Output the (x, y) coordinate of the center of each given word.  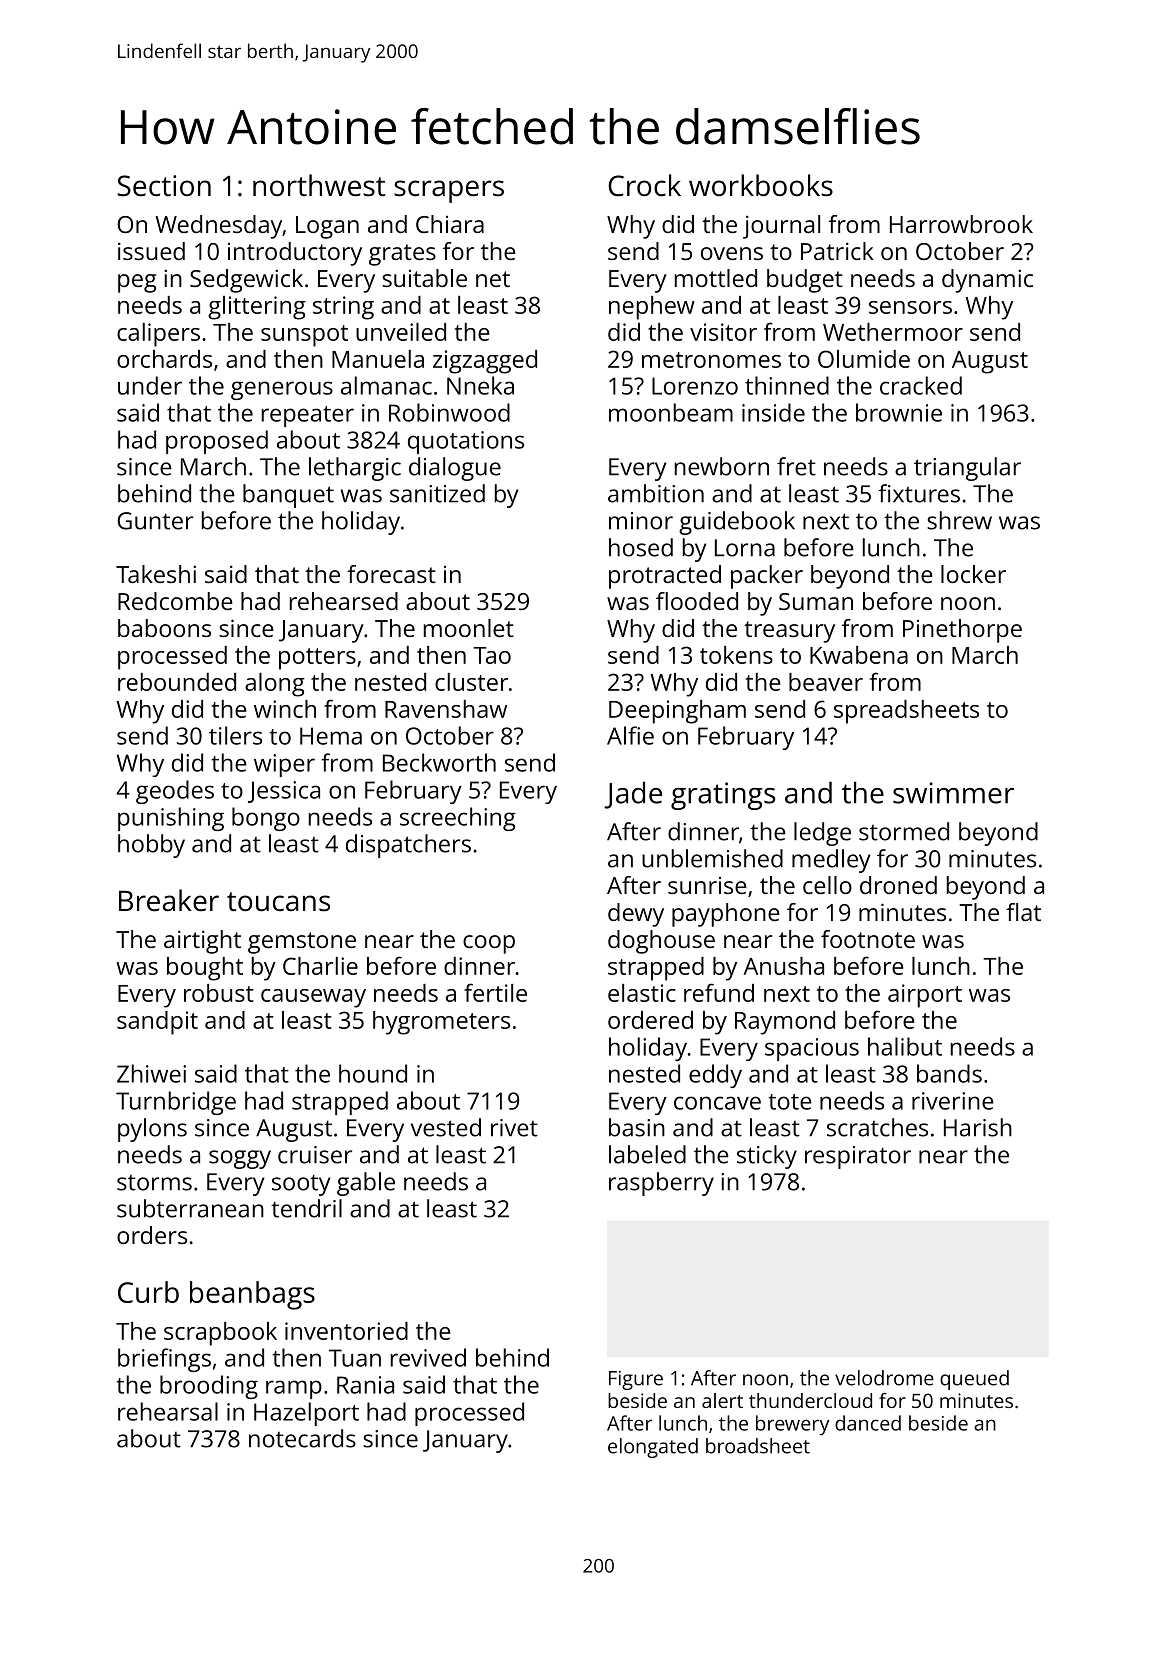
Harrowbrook (961, 224)
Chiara (450, 224)
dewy (636, 915)
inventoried (346, 1331)
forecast (391, 574)
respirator (858, 1157)
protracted (665, 577)
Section (164, 186)
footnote (868, 939)
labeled (647, 1154)
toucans (278, 902)
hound (373, 1073)
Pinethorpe (962, 631)
